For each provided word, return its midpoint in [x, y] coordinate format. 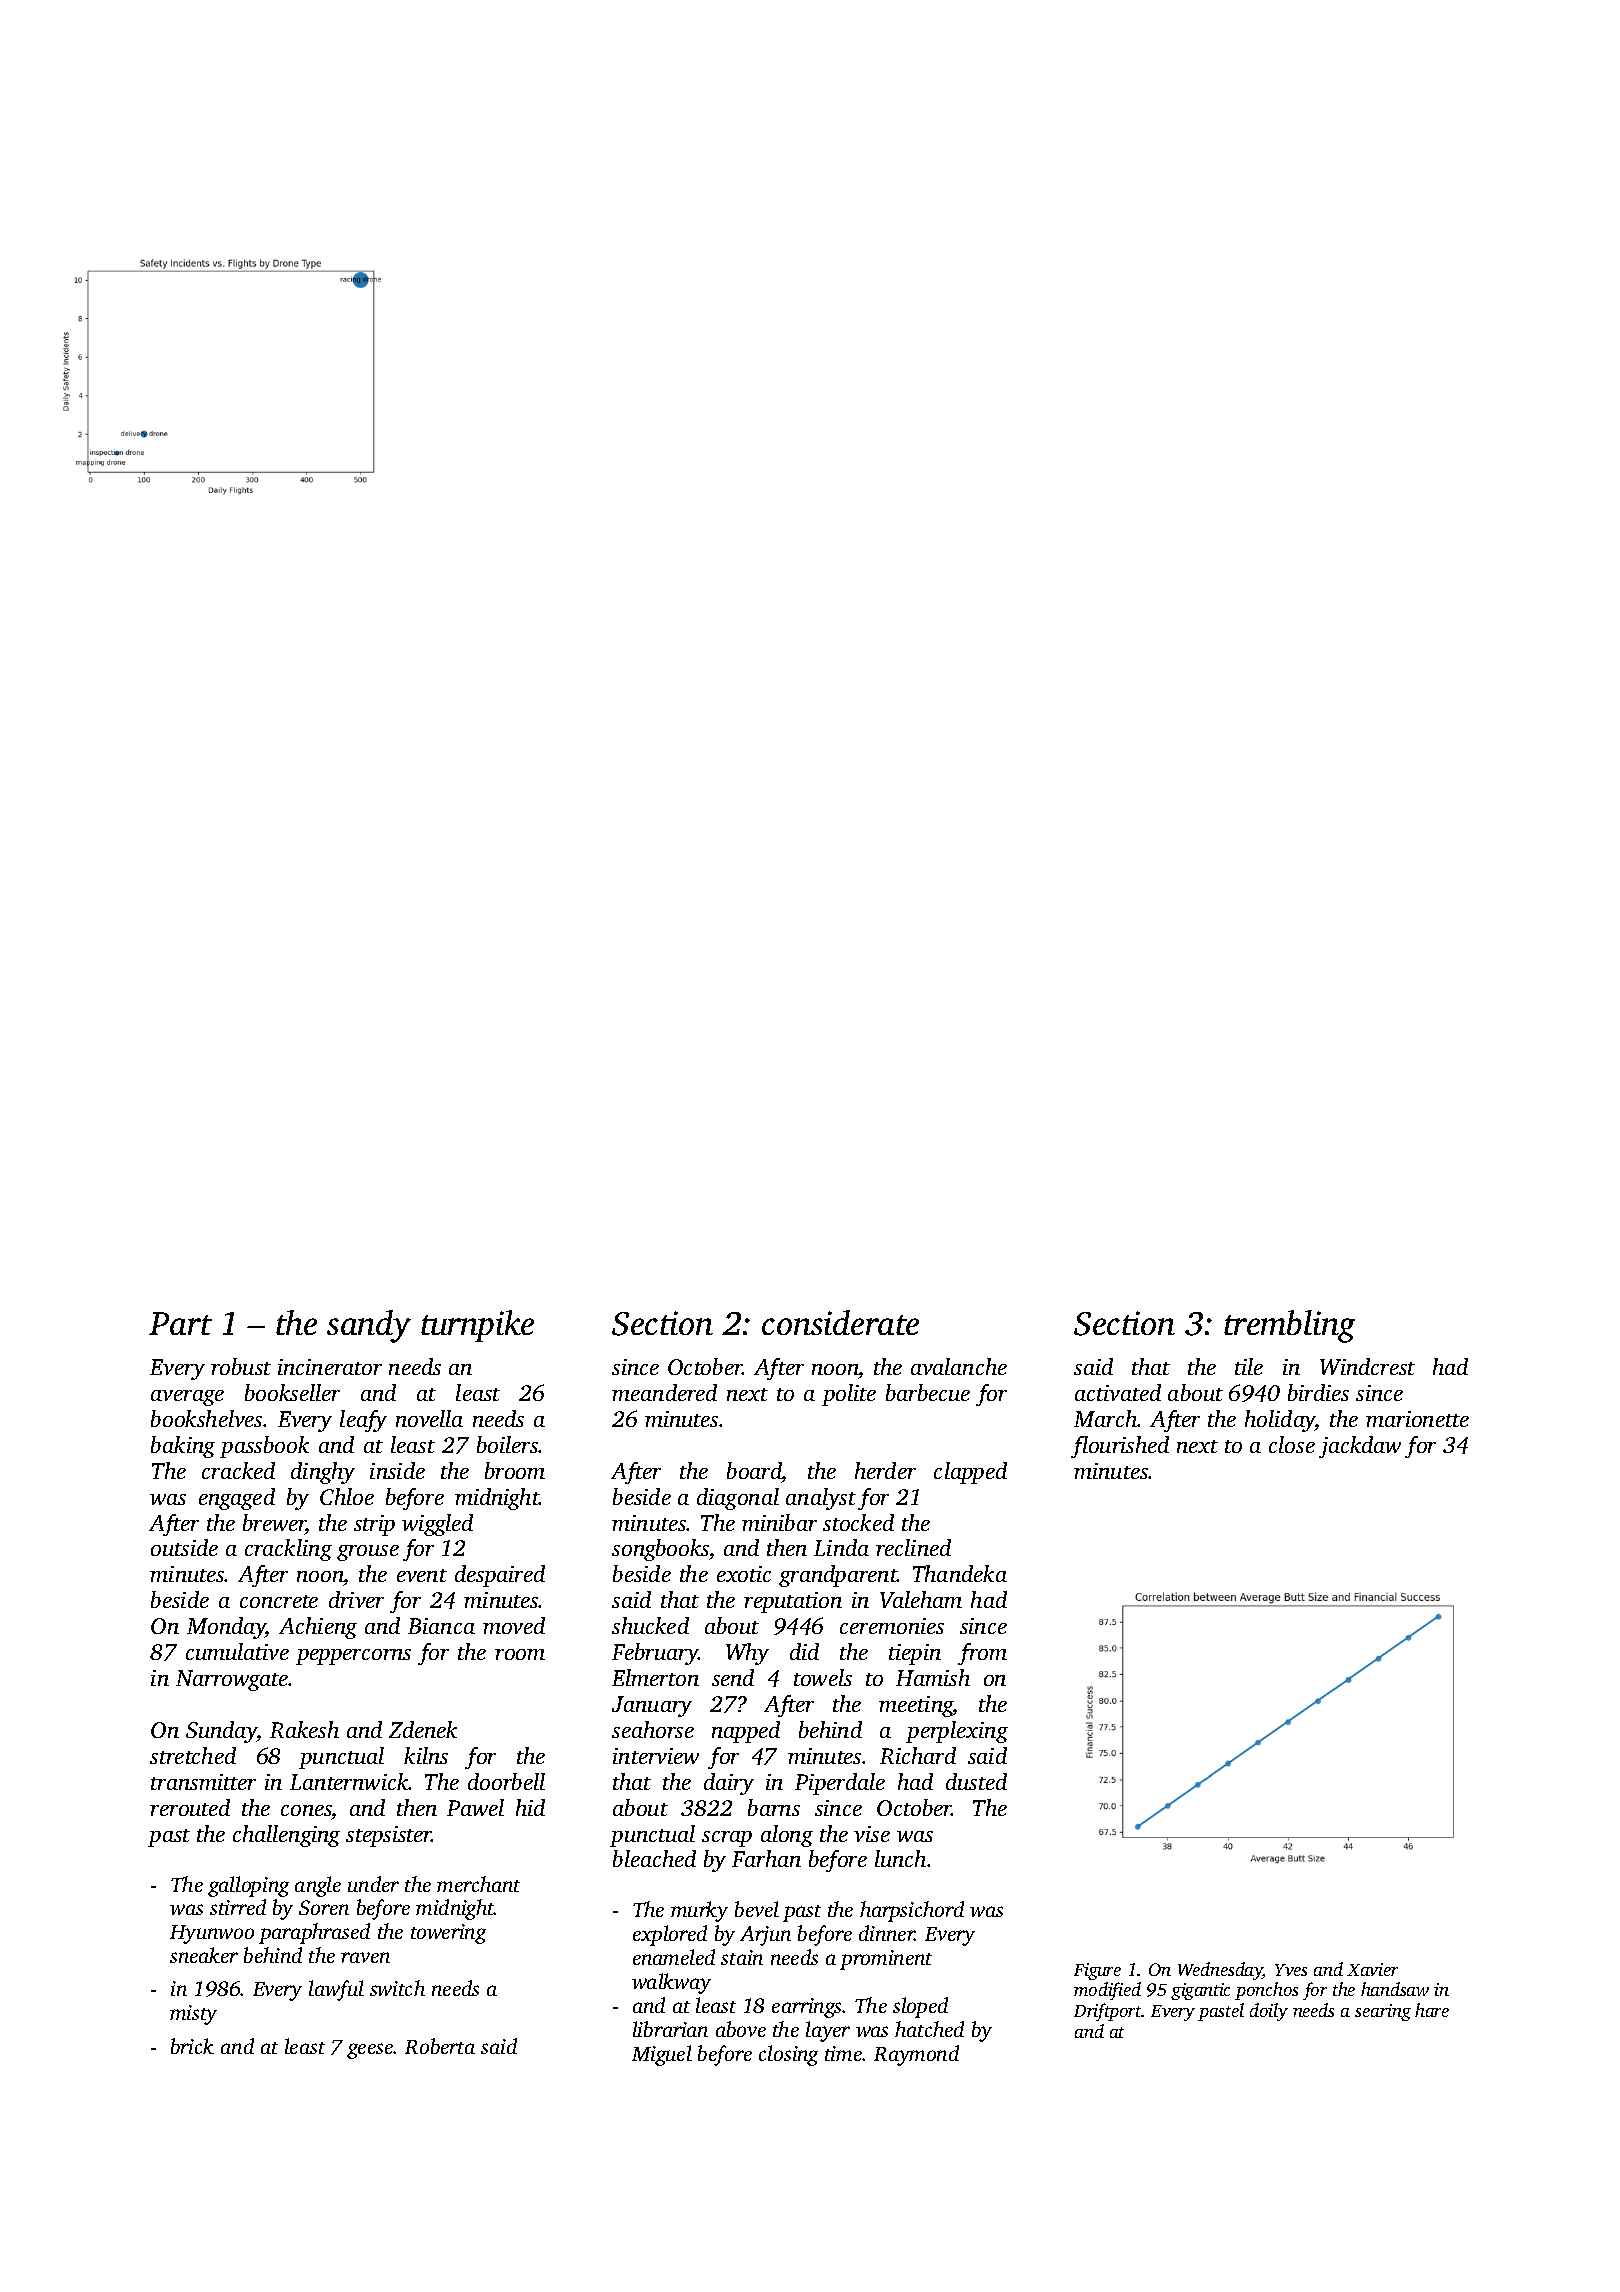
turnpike [477, 1326]
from [982, 1654]
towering [448, 1934]
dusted [976, 1781]
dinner [887, 1933]
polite [849, 1395]
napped [746, 1732]
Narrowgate [232, 1680]
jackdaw [1360, 1447]
